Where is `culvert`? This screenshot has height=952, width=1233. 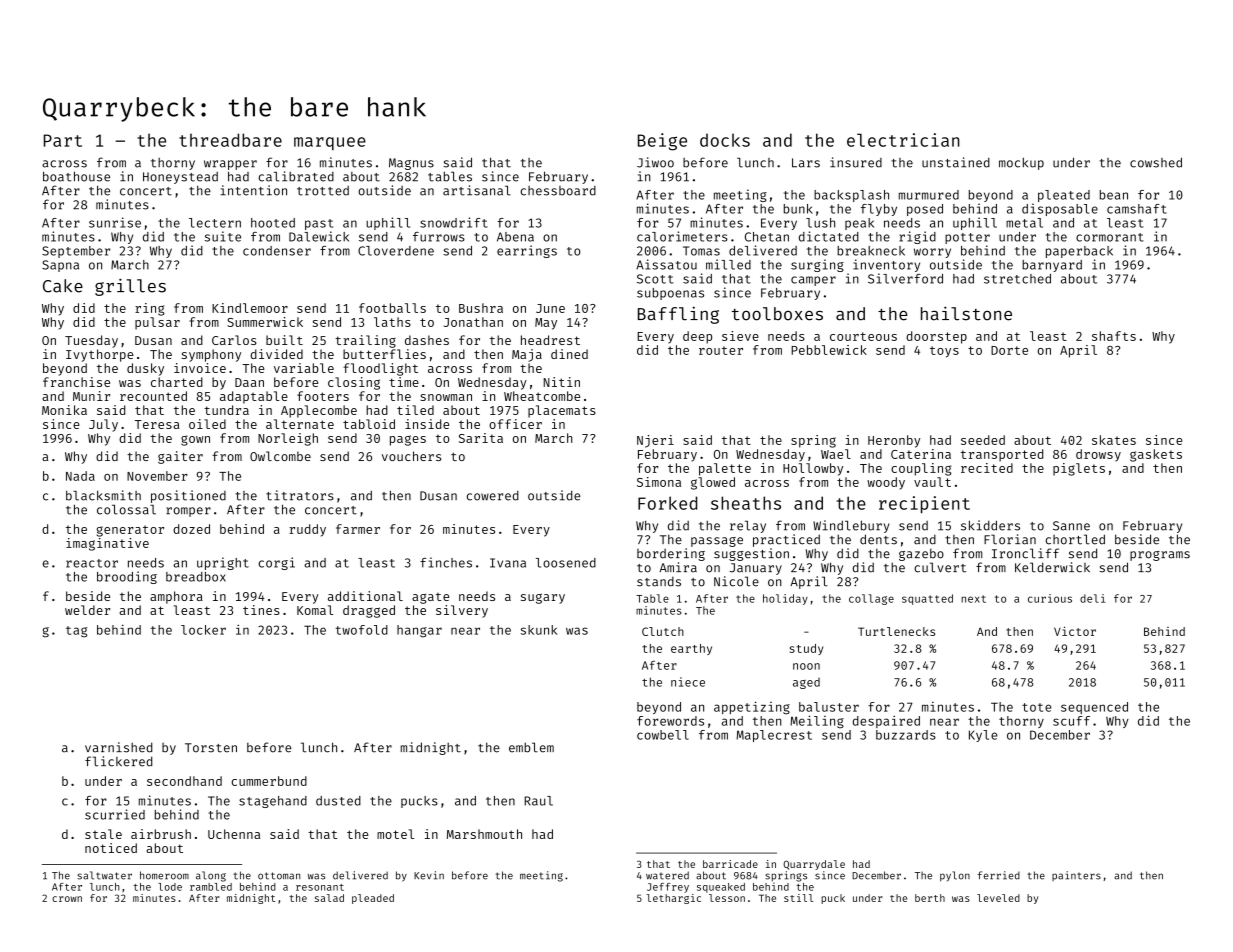
culvert is located at coordinates (940, 567).
